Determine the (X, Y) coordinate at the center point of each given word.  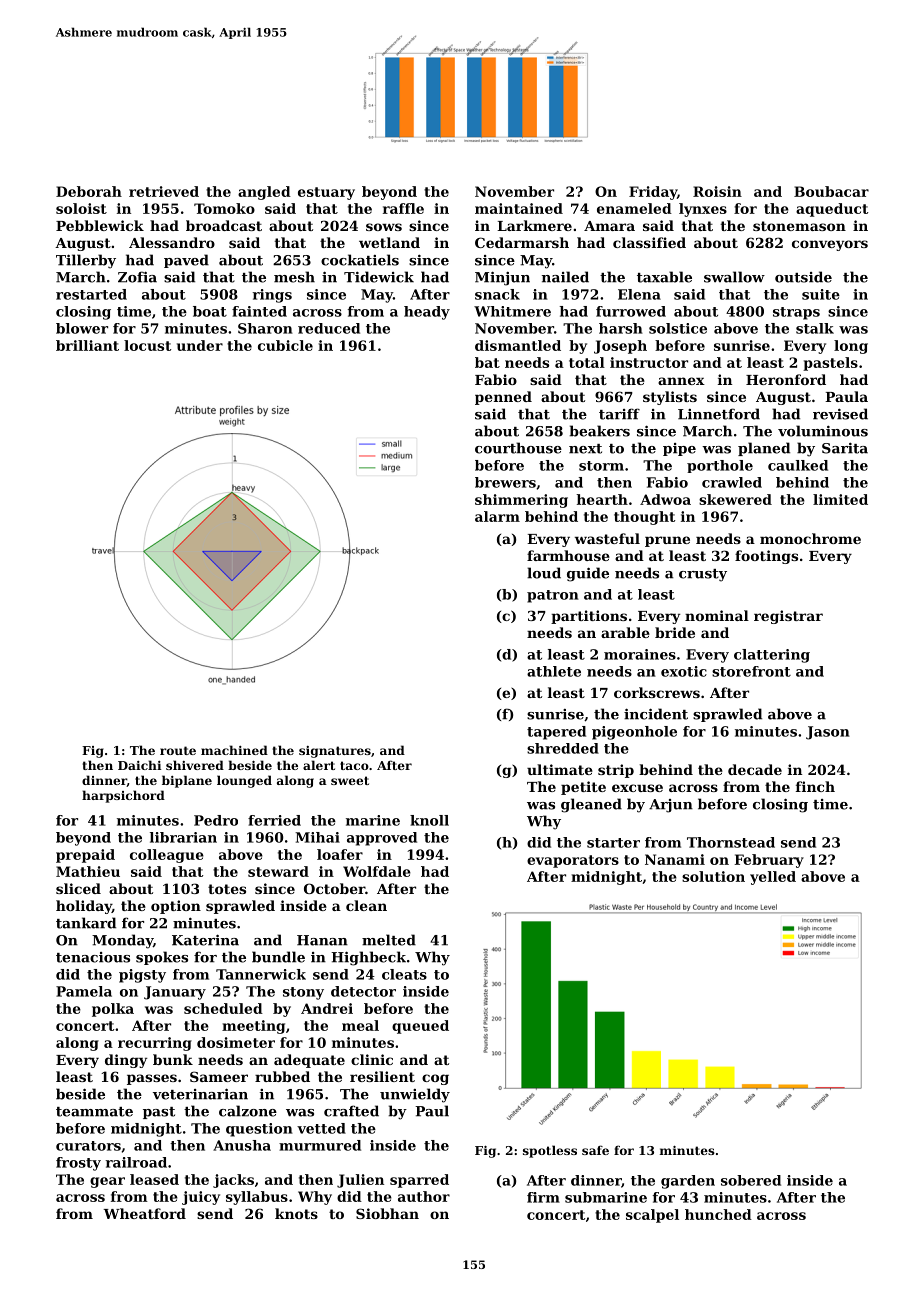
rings (272, 296)
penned (503, 398)
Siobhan (387, 1213)
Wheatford (144, 1213)
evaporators (573, 861)
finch (815, 786)
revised (840, 414)
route (178, 750)
